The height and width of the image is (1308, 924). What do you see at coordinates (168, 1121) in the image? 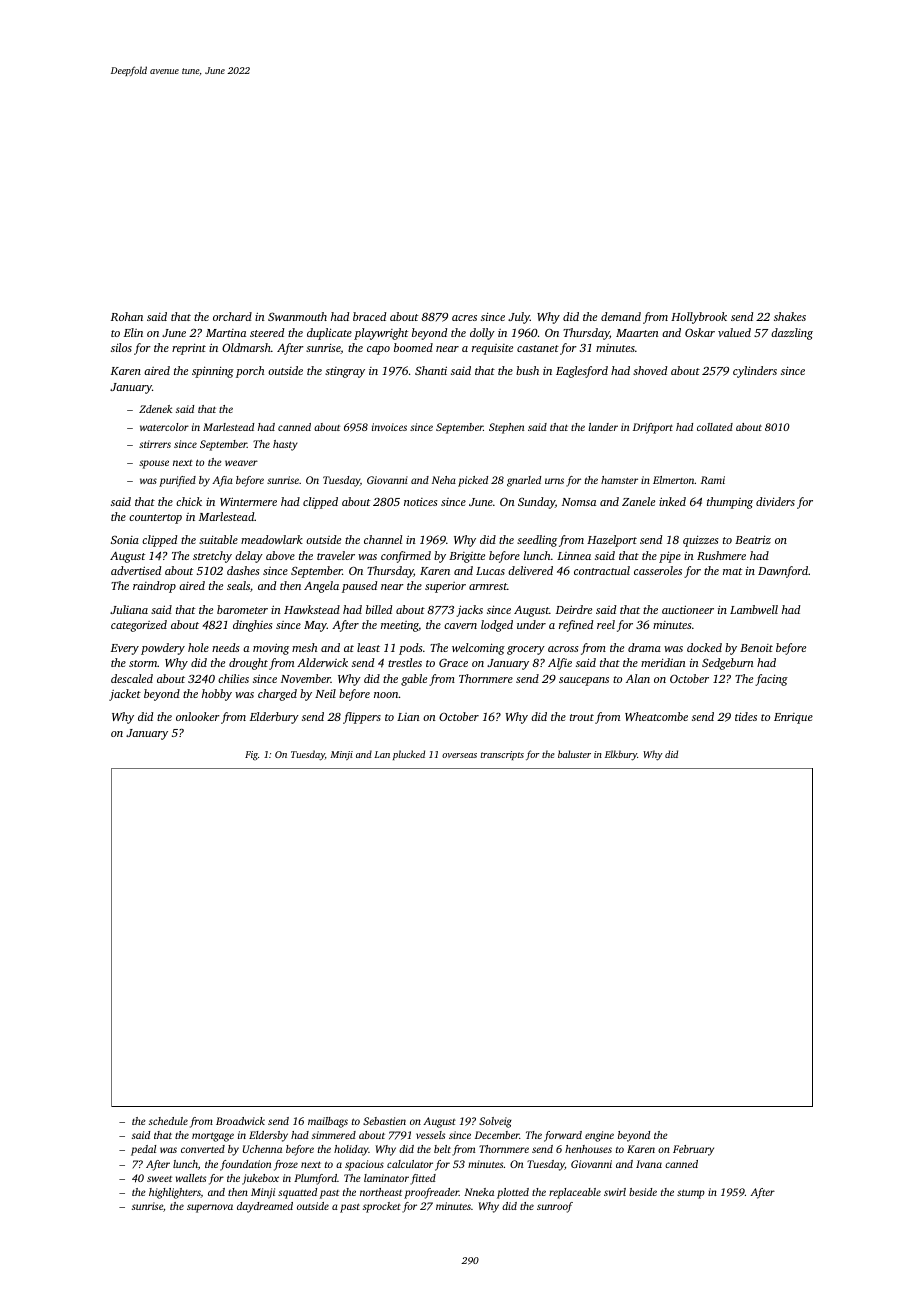
I see `schedule` at bounding box center [168, 1121].
